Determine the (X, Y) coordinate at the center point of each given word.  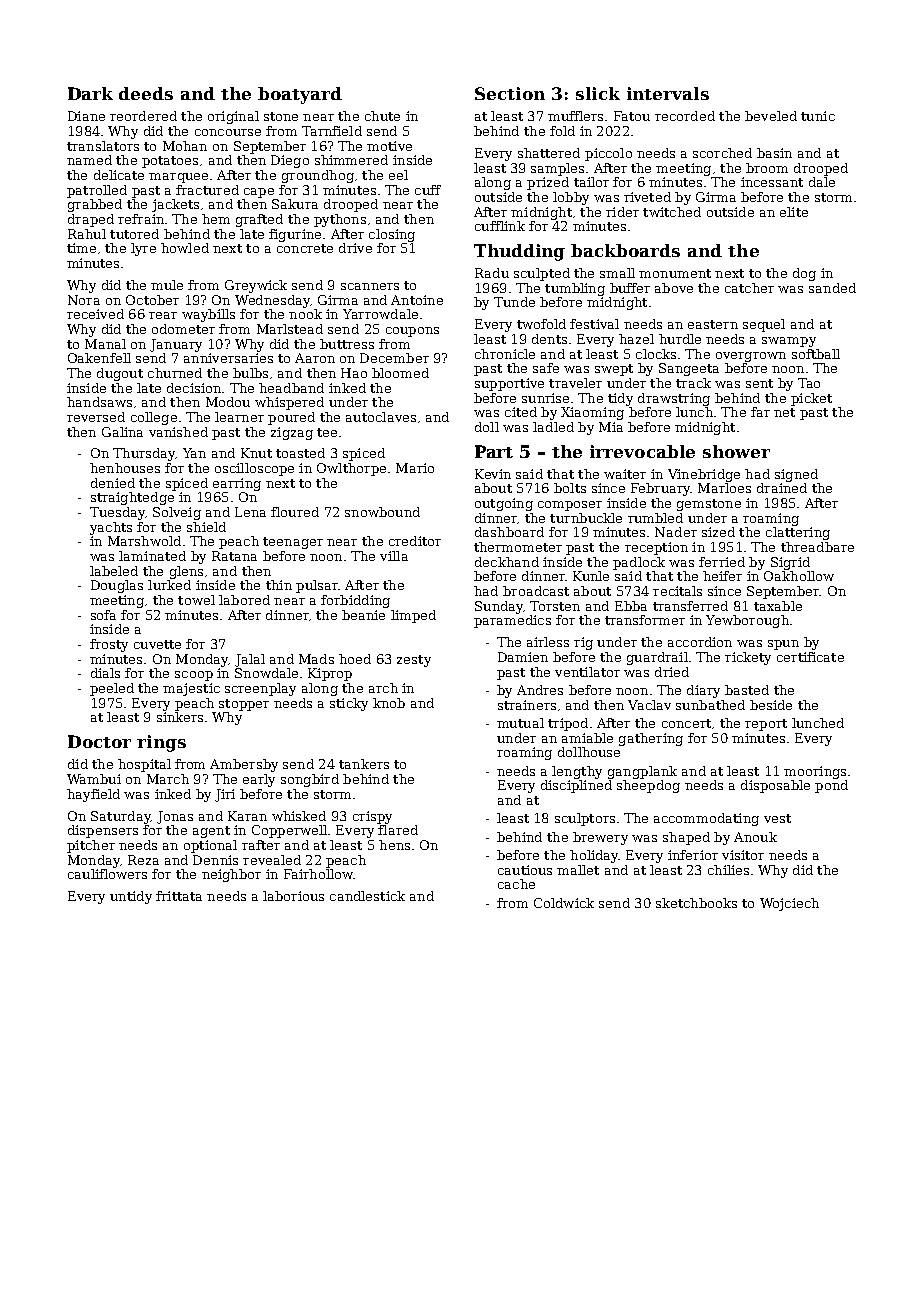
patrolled (97, 191)
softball (816, 354)
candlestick (367, 896)
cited (521, 412)
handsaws (99, 402)
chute (382, 116)
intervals (668, 93)
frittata (179, 896)
